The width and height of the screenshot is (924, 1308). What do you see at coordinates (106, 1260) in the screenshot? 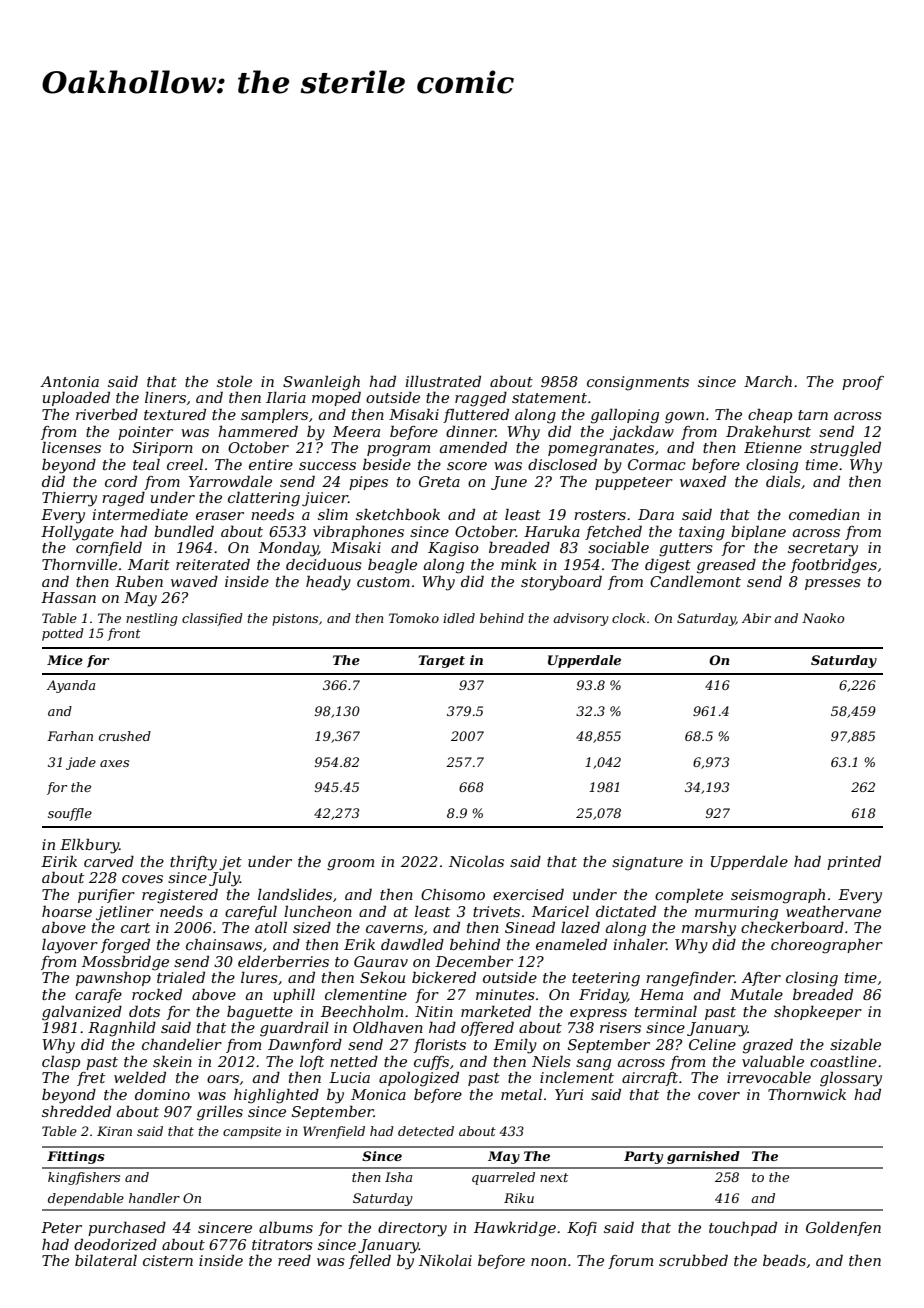
I see `bilateral` at bounding box center [106, 1260].
